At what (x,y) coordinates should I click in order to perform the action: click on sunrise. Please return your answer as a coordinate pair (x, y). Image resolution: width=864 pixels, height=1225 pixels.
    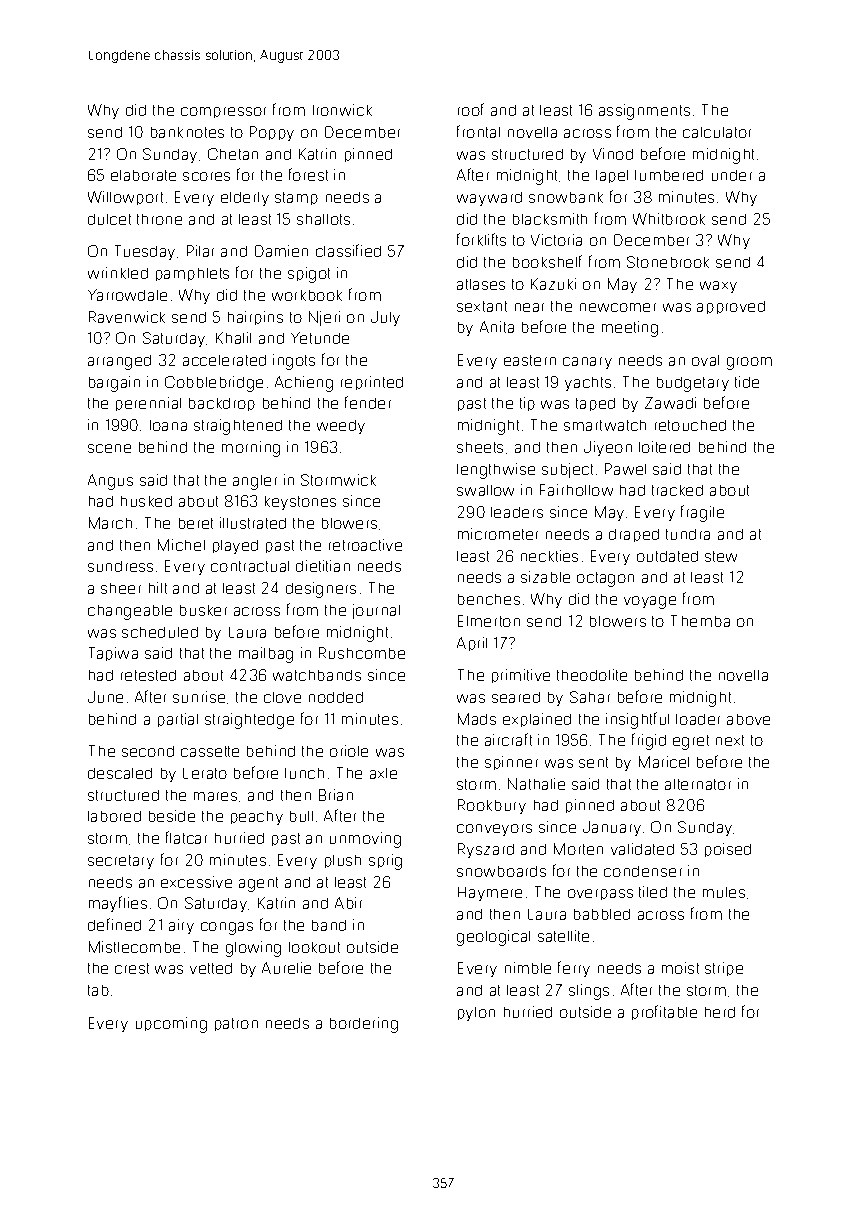
    Looking at the image, I should click on (199, 697).
